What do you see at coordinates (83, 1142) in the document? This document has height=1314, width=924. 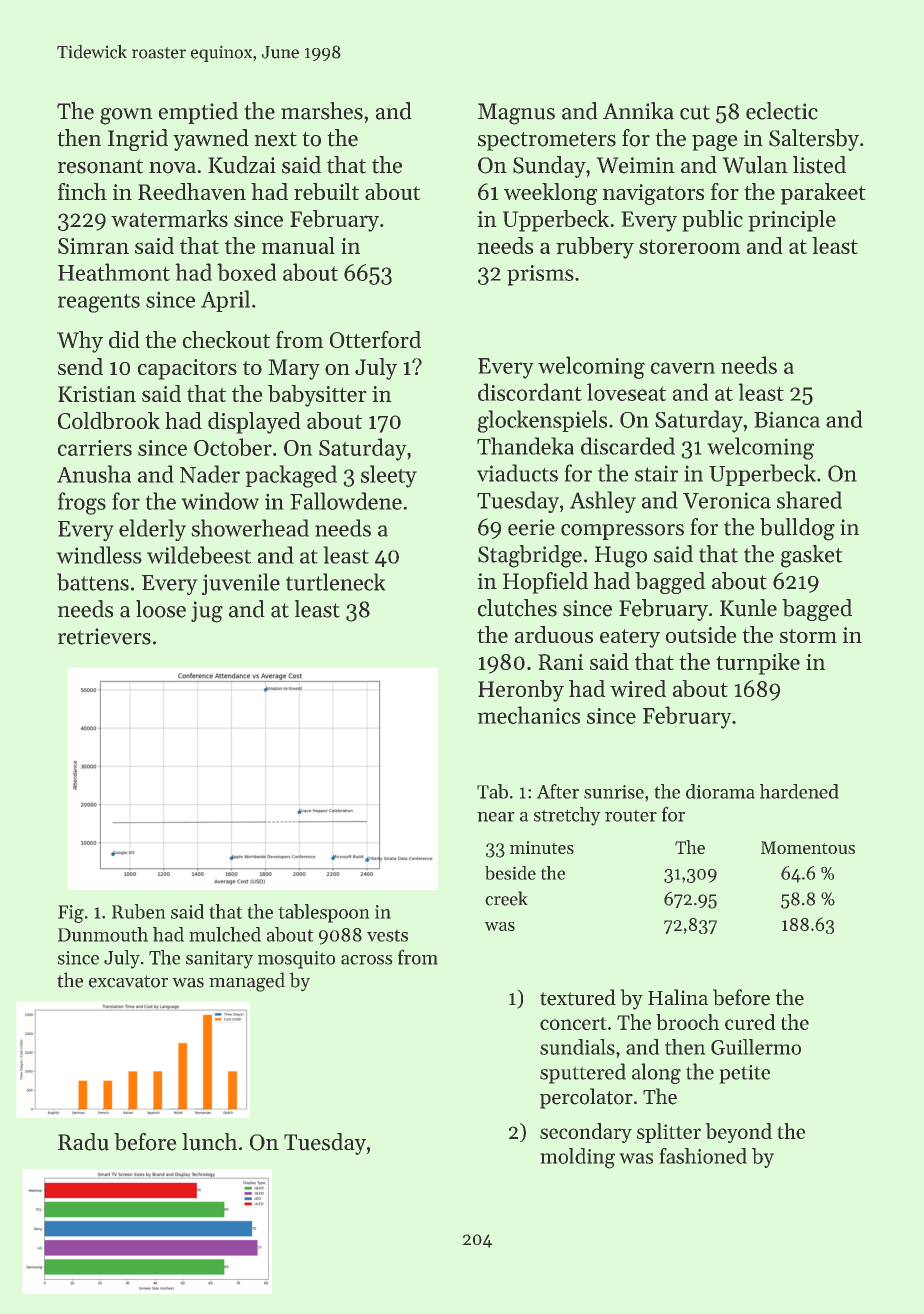 I see `Radu` at bounding box center [83, 1142].
